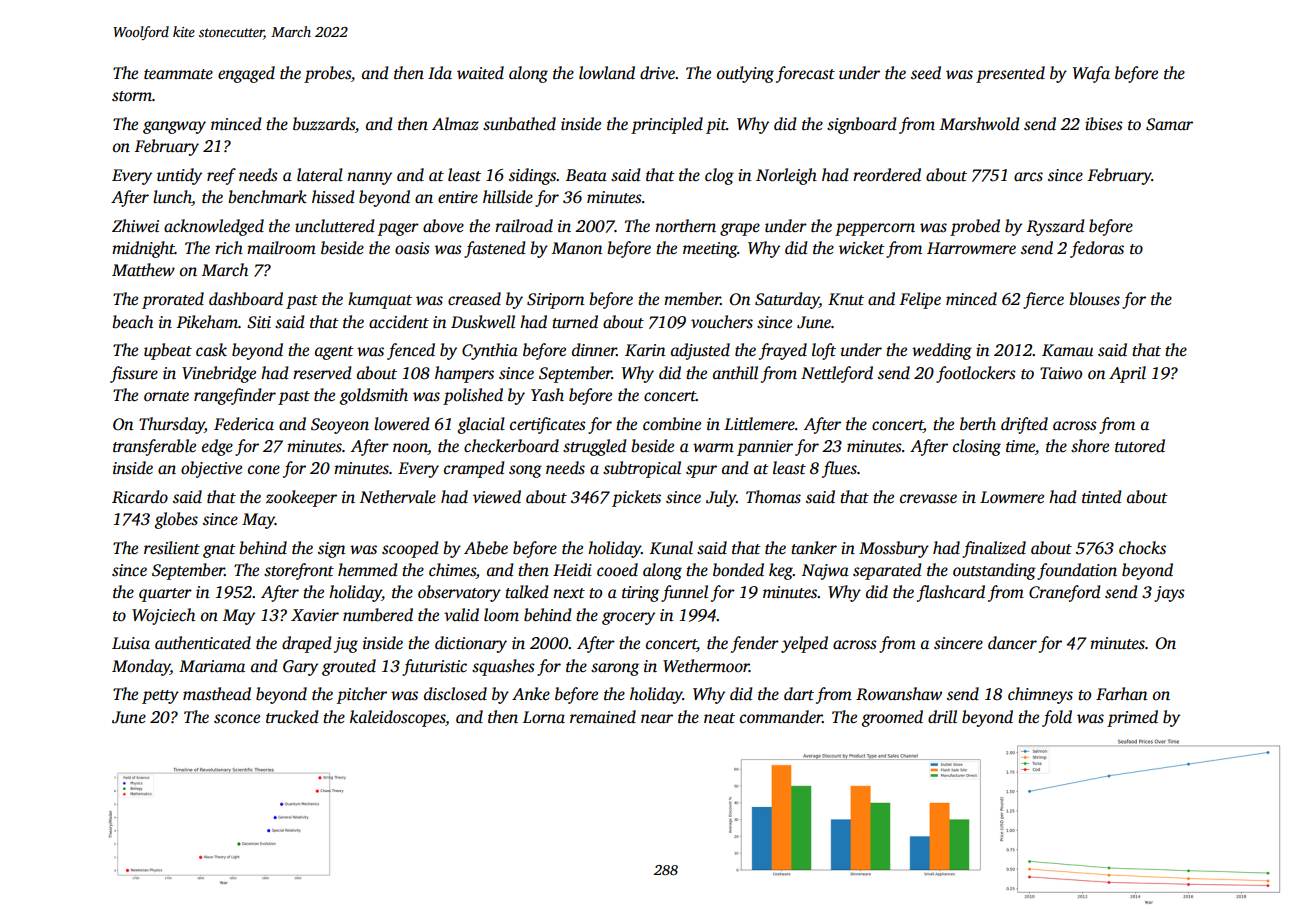 This document has height=924, width=1308. What do you see at coordinates (172, 548) in the document?
I see `resilient` at bounding box center [172, 548].
